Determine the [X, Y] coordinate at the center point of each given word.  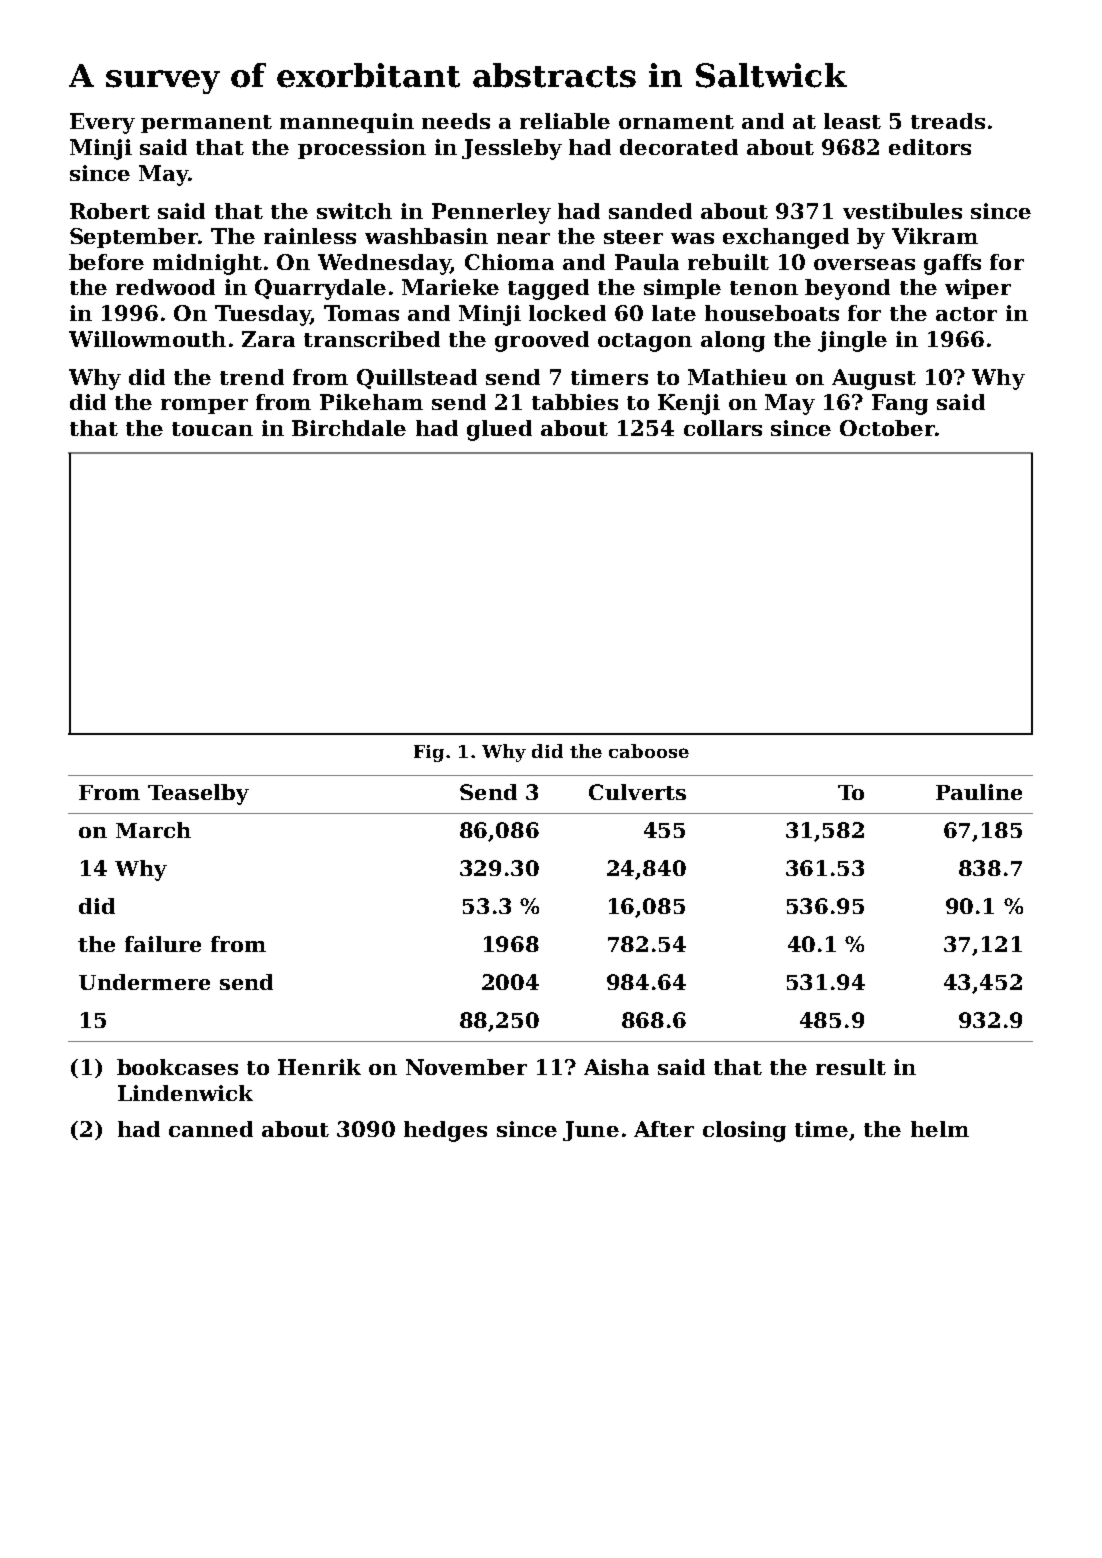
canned [211, 1129]
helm [940, 1129]
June [591, 1131]
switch [354, 211]
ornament [676, 122]
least [852, 121]
